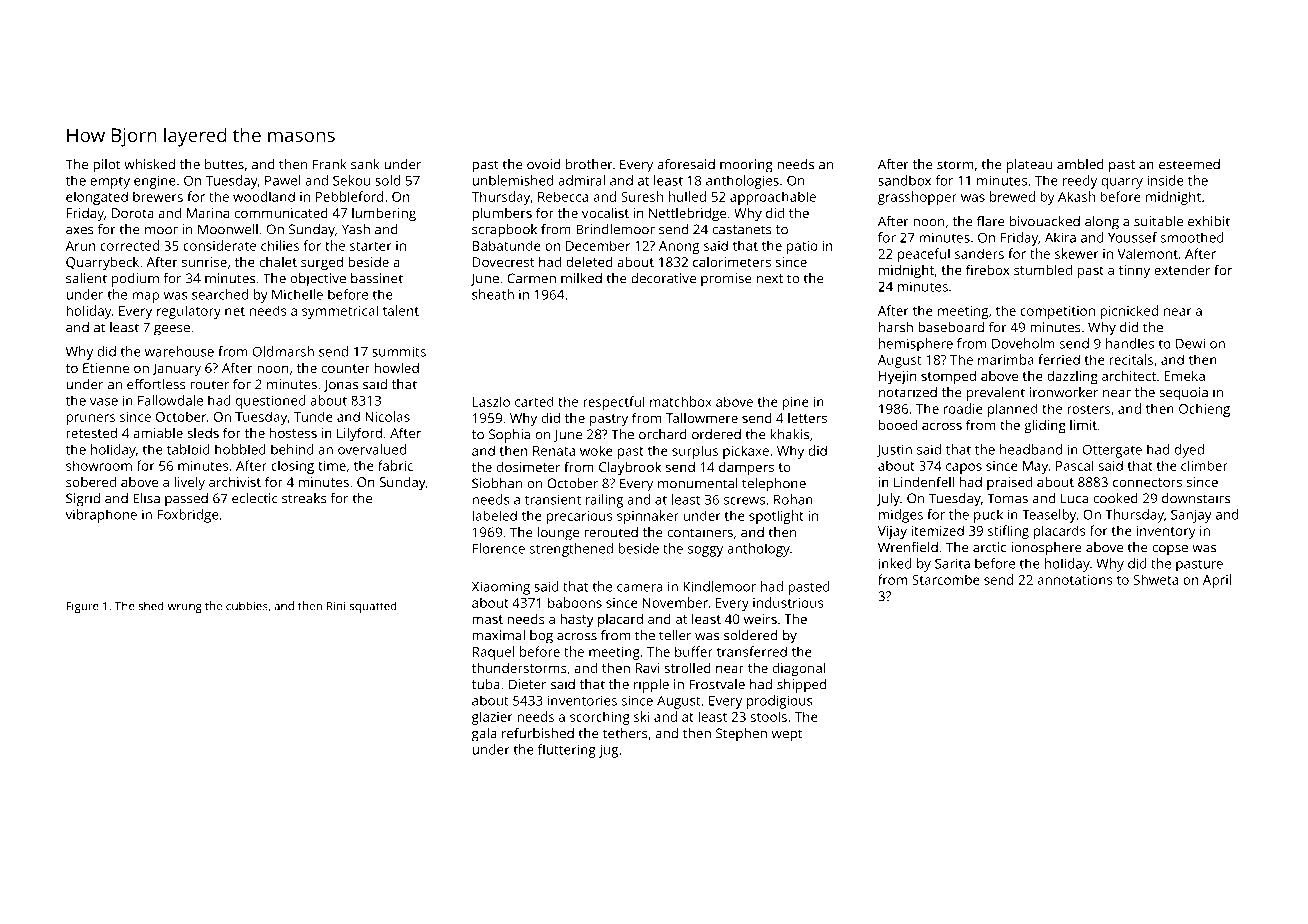 The width and height of the document is (1308, 924). What do you see at coordinates (158, 432) in the document?
I see `amiable` at bounding box center [158, 432].
